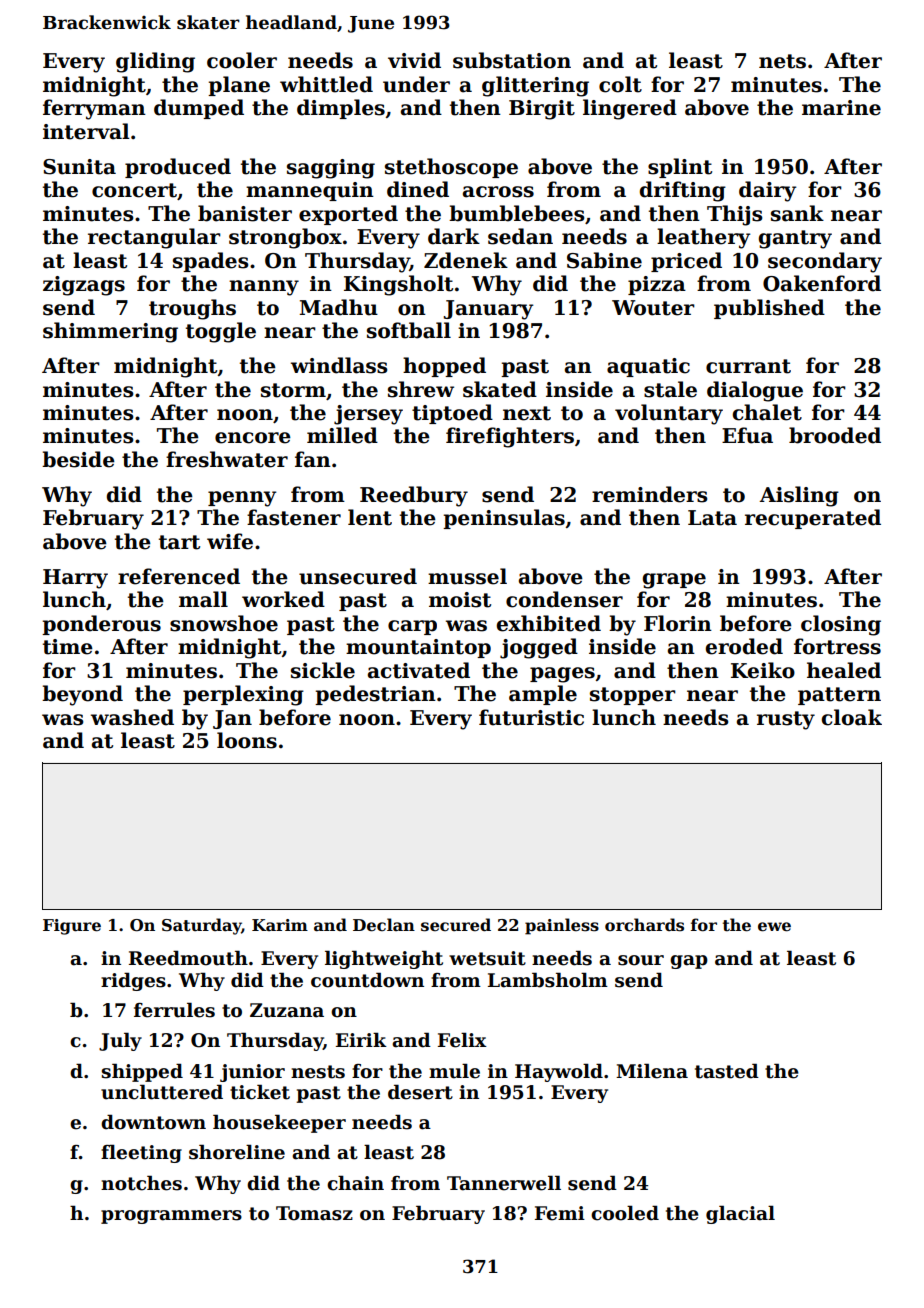 The height and width of the document is (1308, 924). What do you see at coordinates (162, 1092) in the document?
I see `uncluttered` at bounding box center [162, 1092].
